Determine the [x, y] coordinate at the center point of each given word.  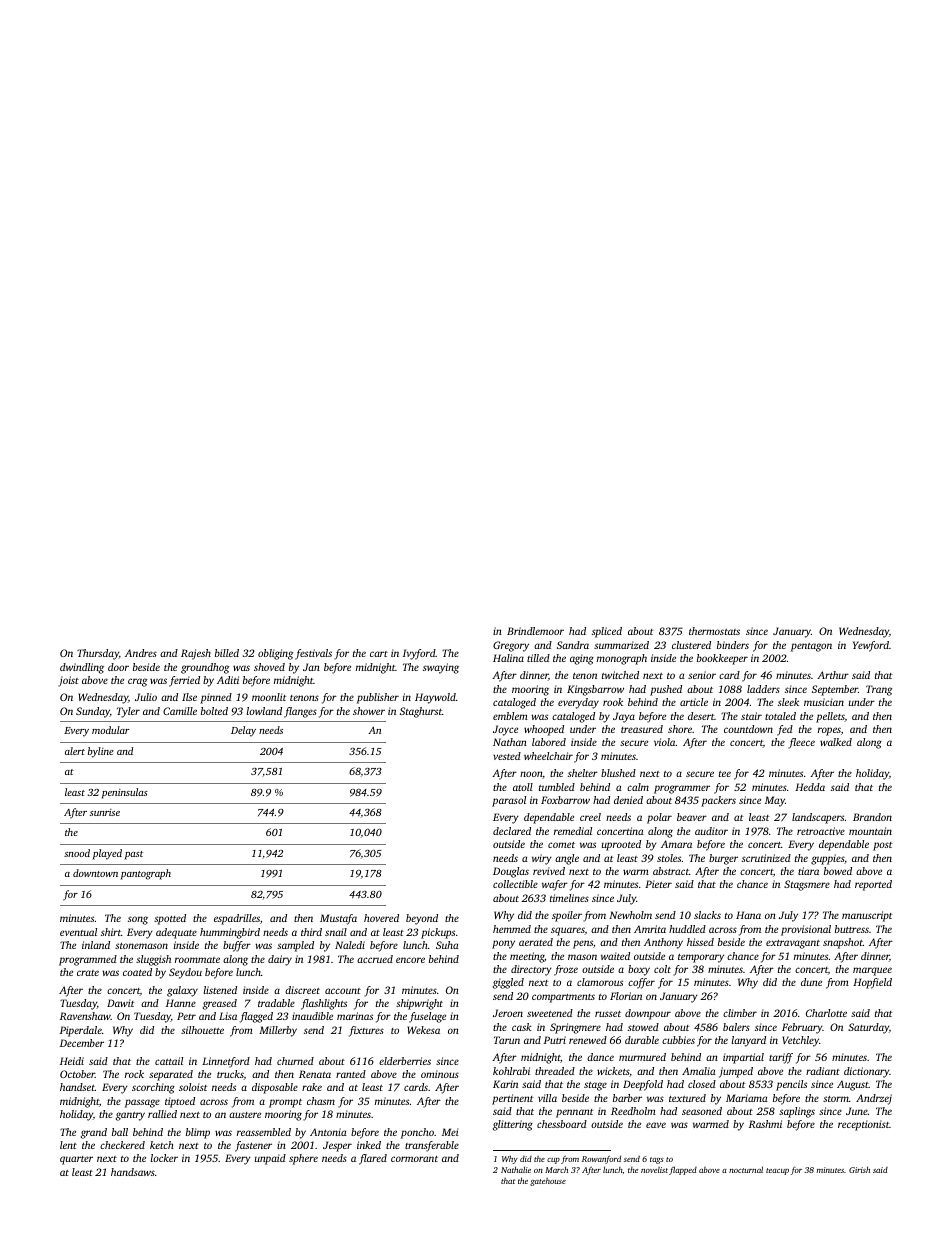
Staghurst [421, 712]
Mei [450, 1132]
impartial [743, 1058]
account [343, 991]
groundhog [205, 668]
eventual [78, 932]
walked [836, 742]
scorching [153, 1088]
